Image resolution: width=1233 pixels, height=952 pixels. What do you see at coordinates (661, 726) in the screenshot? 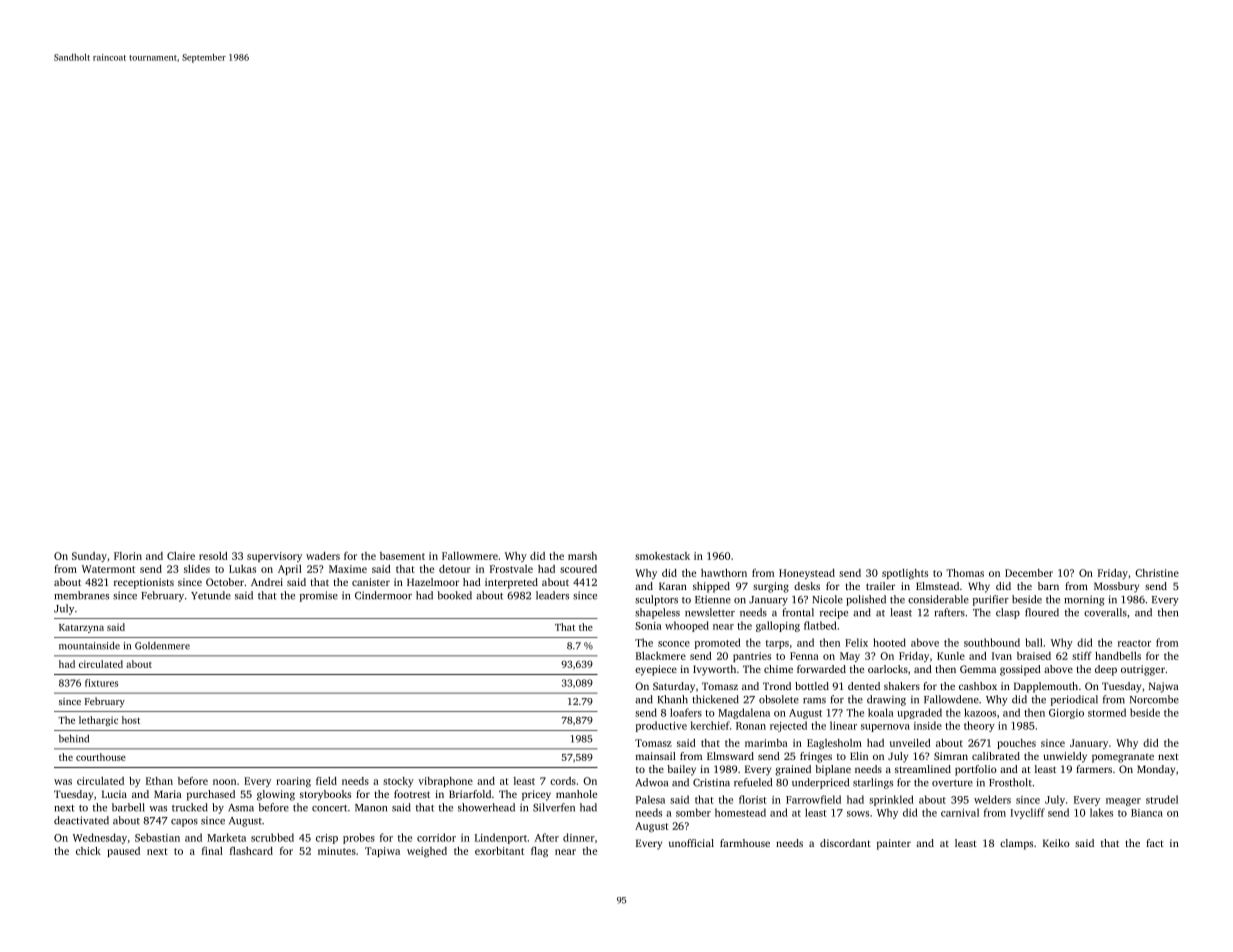
I see `productive` at bounding box center [661, 726].
